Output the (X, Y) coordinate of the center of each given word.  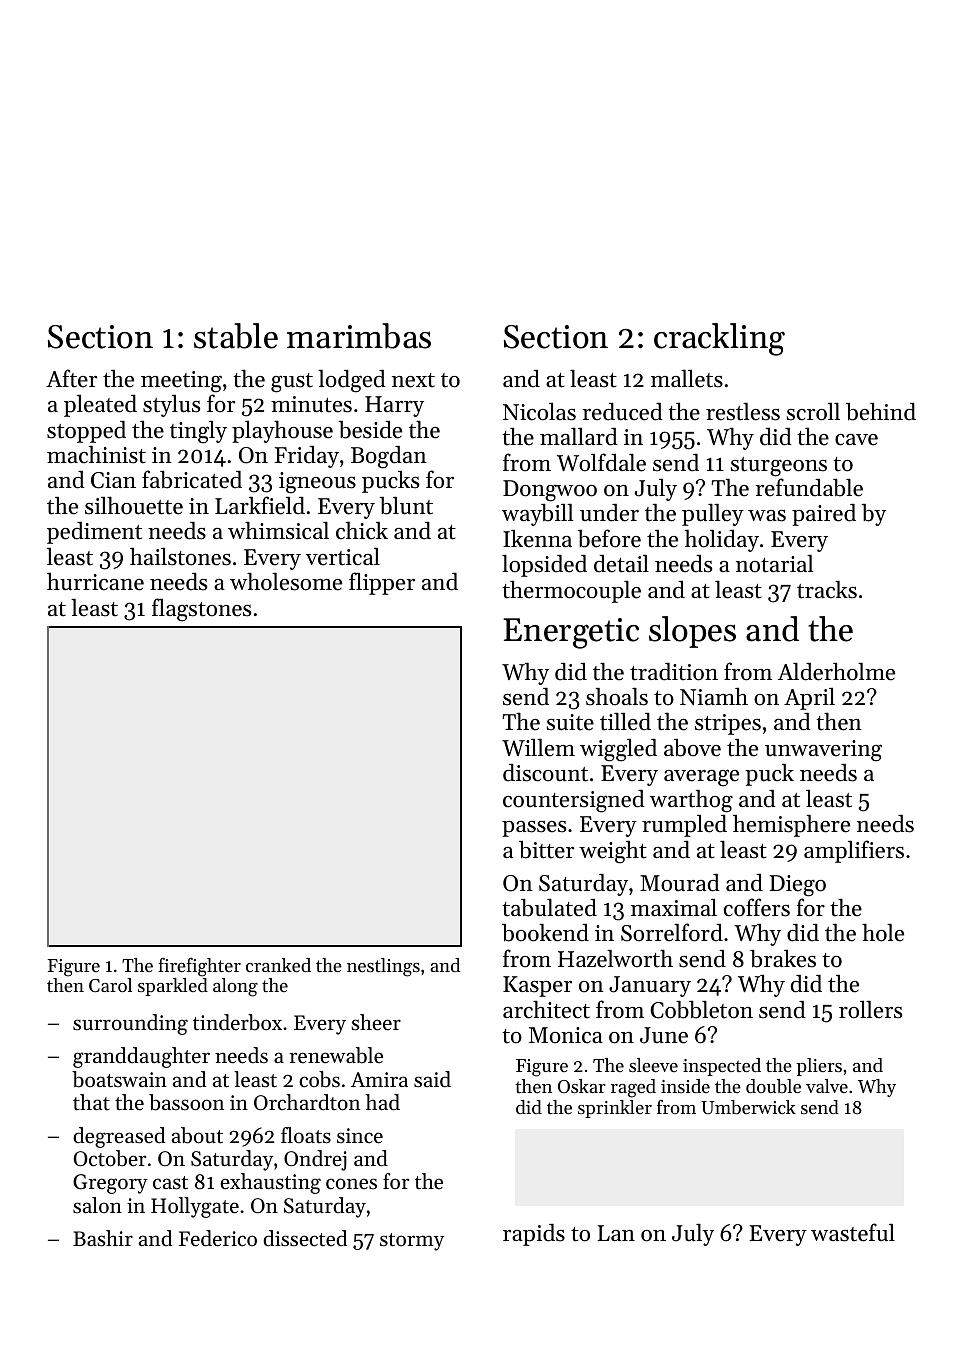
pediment (94, 533)
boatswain (119, 1079)
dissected (305, 1238)
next (413, 380)
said (432, 1079)
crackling (719, 339)
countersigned (574, 801)
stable (236, 336)
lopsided (544, 565)
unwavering (823, 751)
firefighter (199, 967)
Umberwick (748, 1107)
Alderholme (836, 671)
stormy (412, 1242)
